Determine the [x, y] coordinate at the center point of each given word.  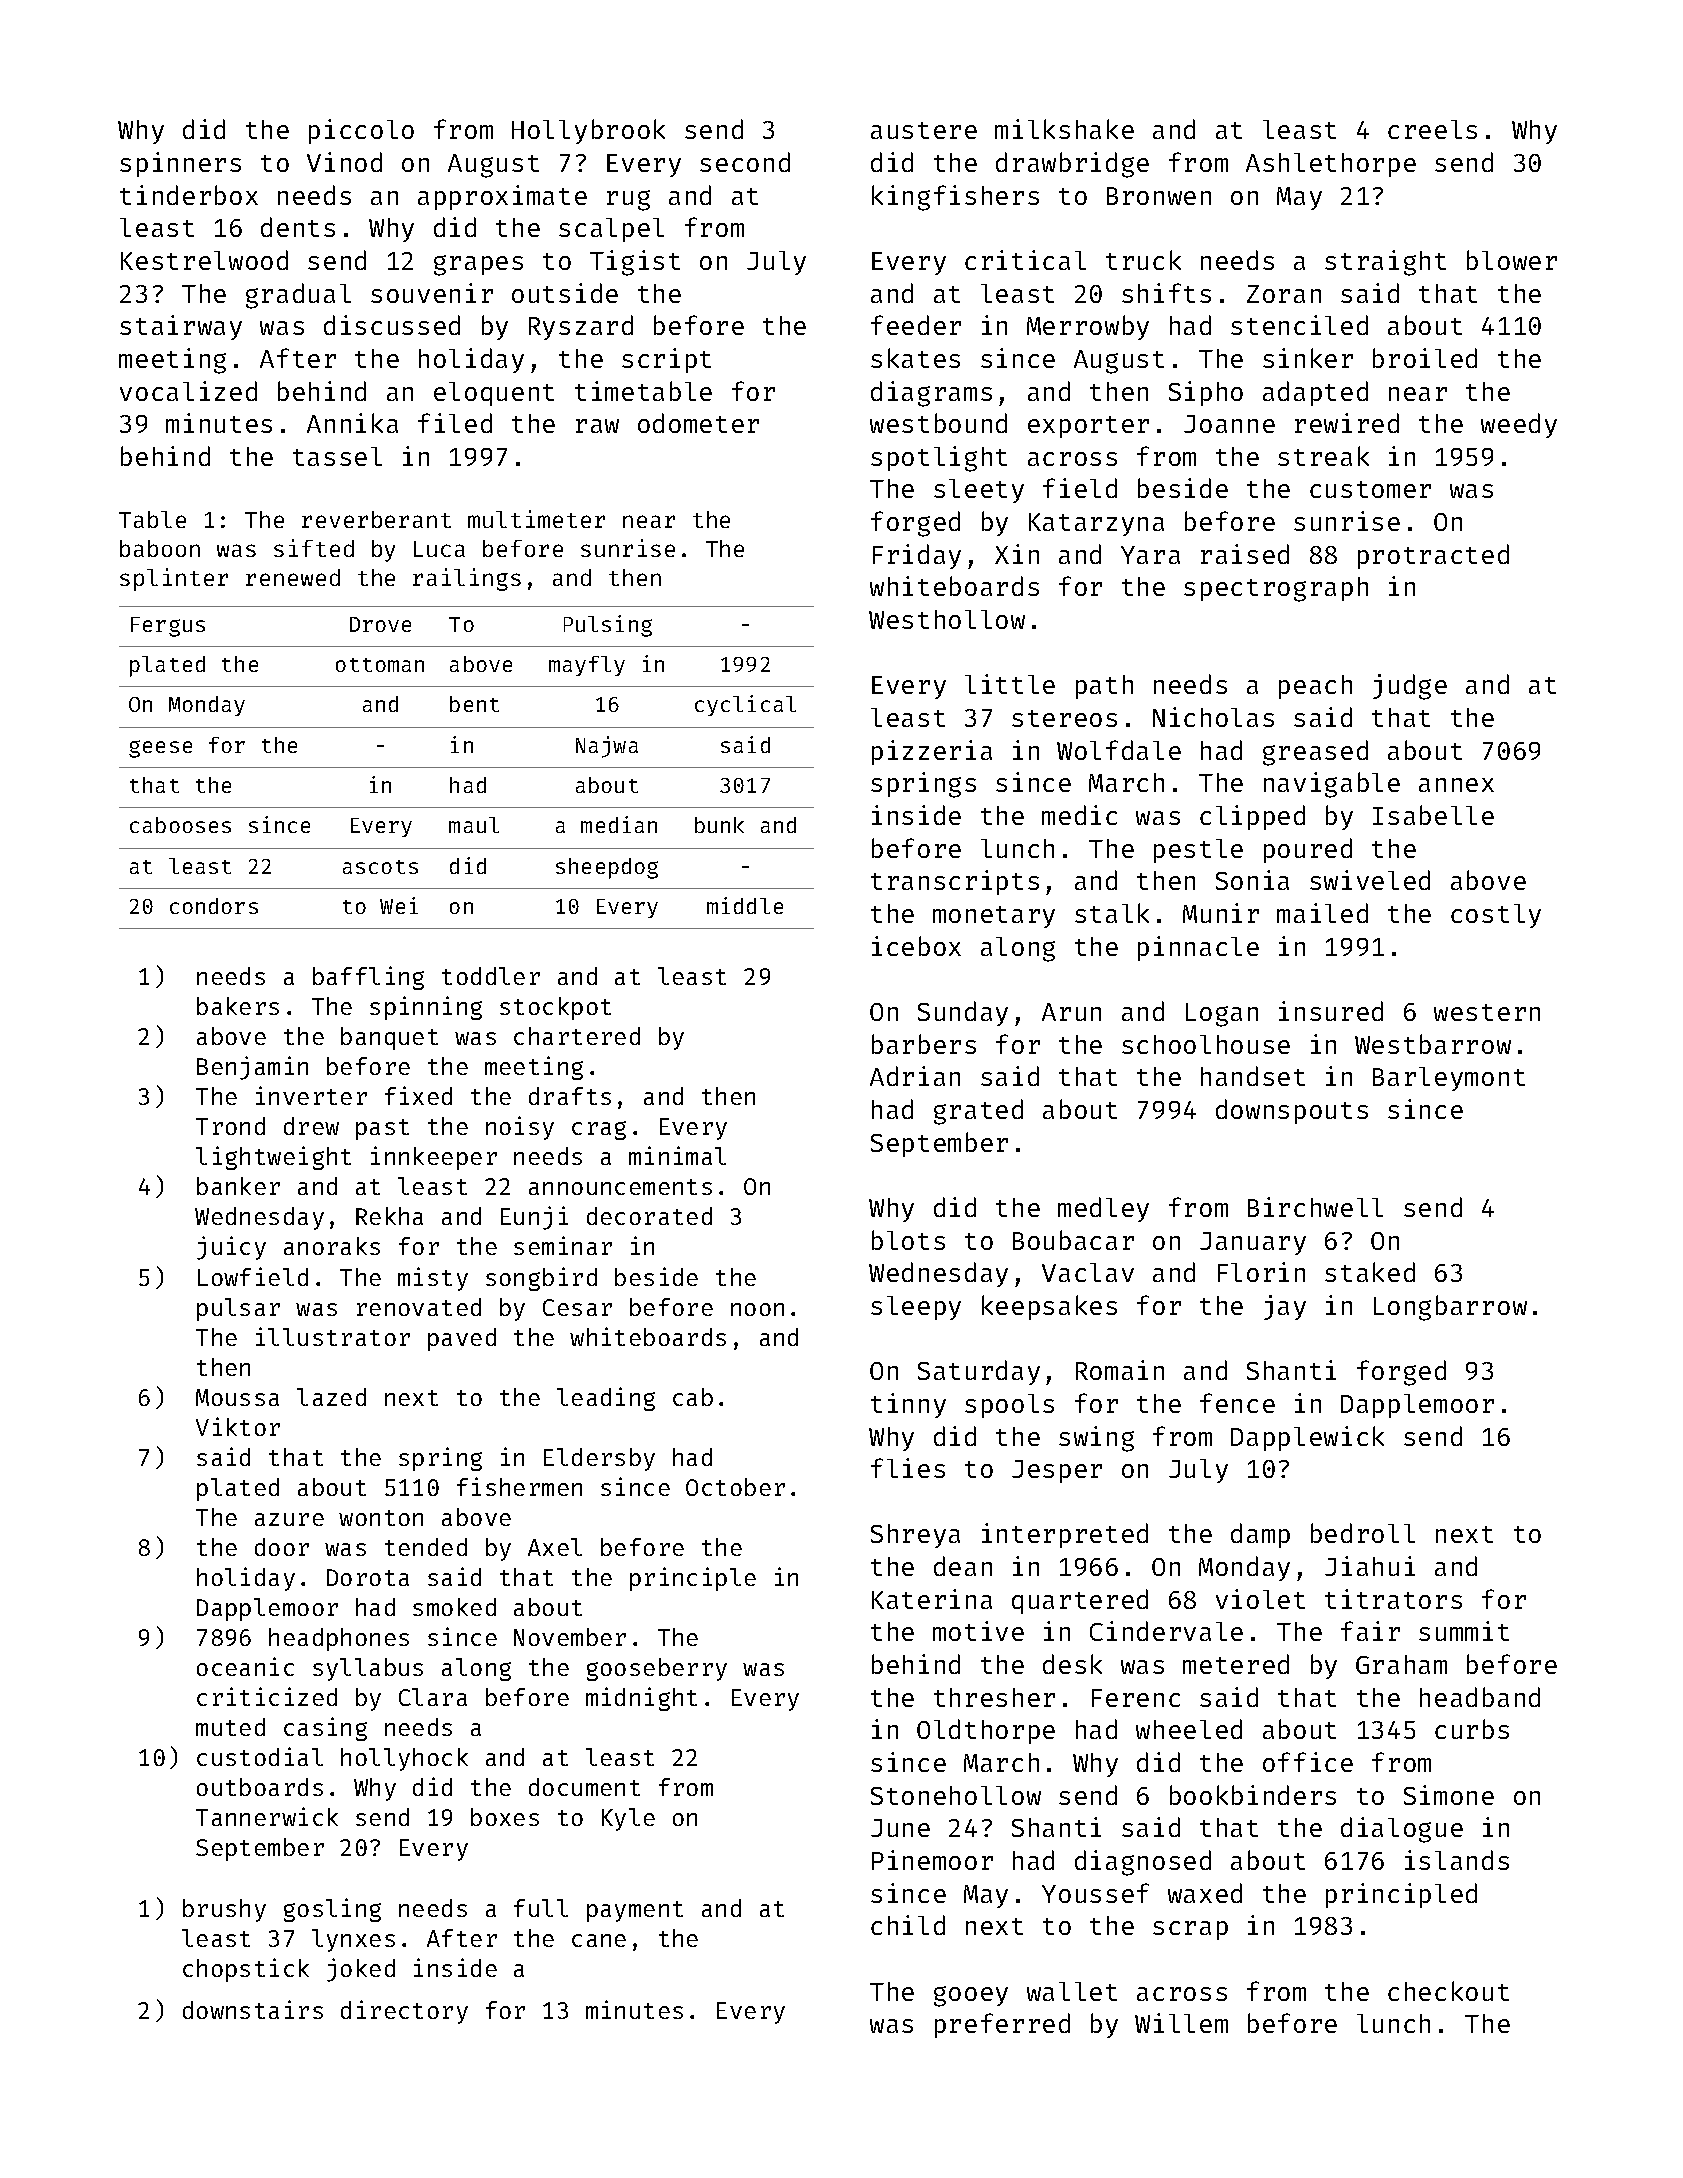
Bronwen [1159, 196]
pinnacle [1198, 948]
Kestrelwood [204, 260]
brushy [224, 1910]
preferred [1002, 2025]
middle [745, 905]
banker [238, 1186]
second [745, 162]
